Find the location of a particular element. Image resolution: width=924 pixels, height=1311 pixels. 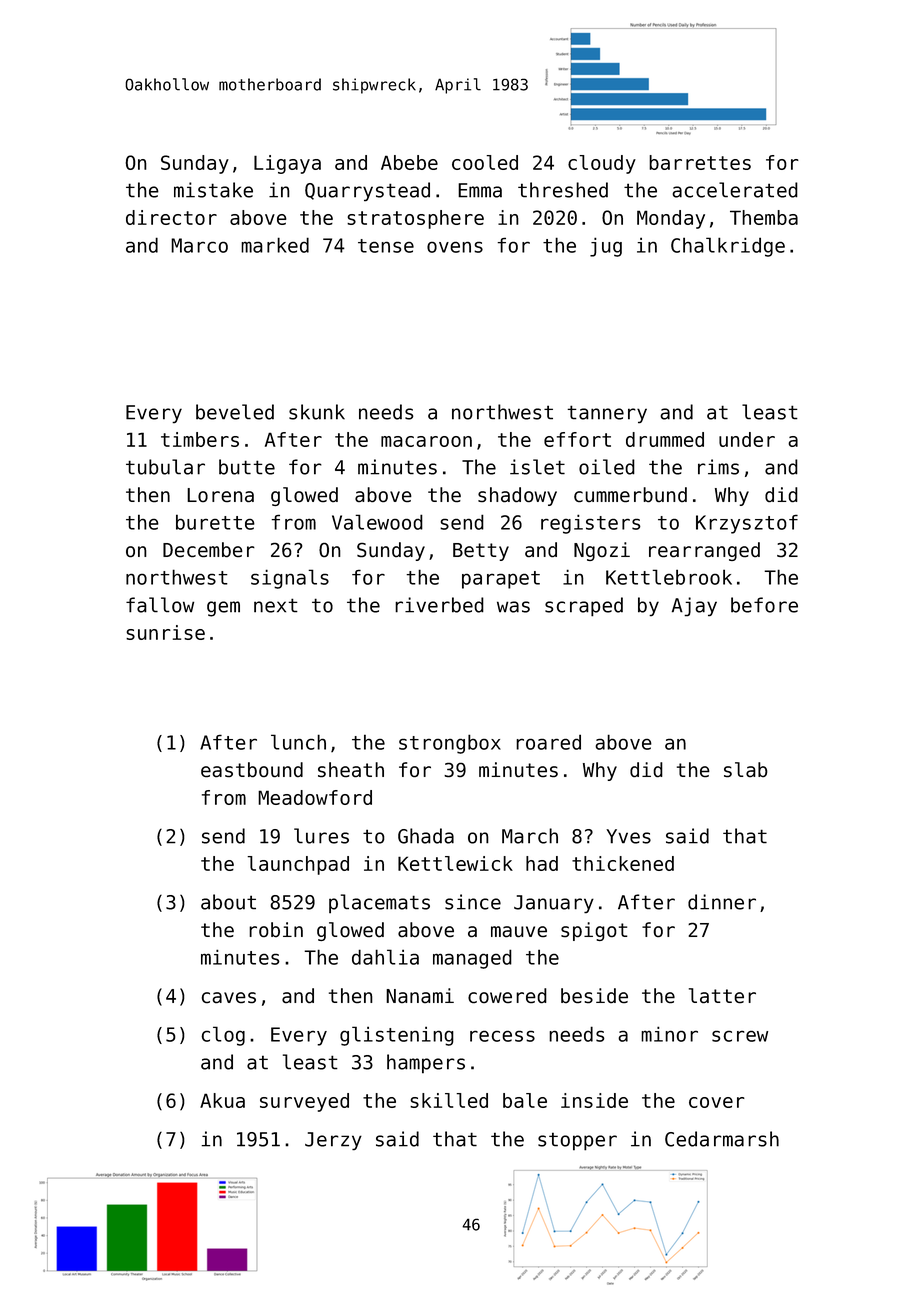

cloudy is located at coordinates (602, 164).
